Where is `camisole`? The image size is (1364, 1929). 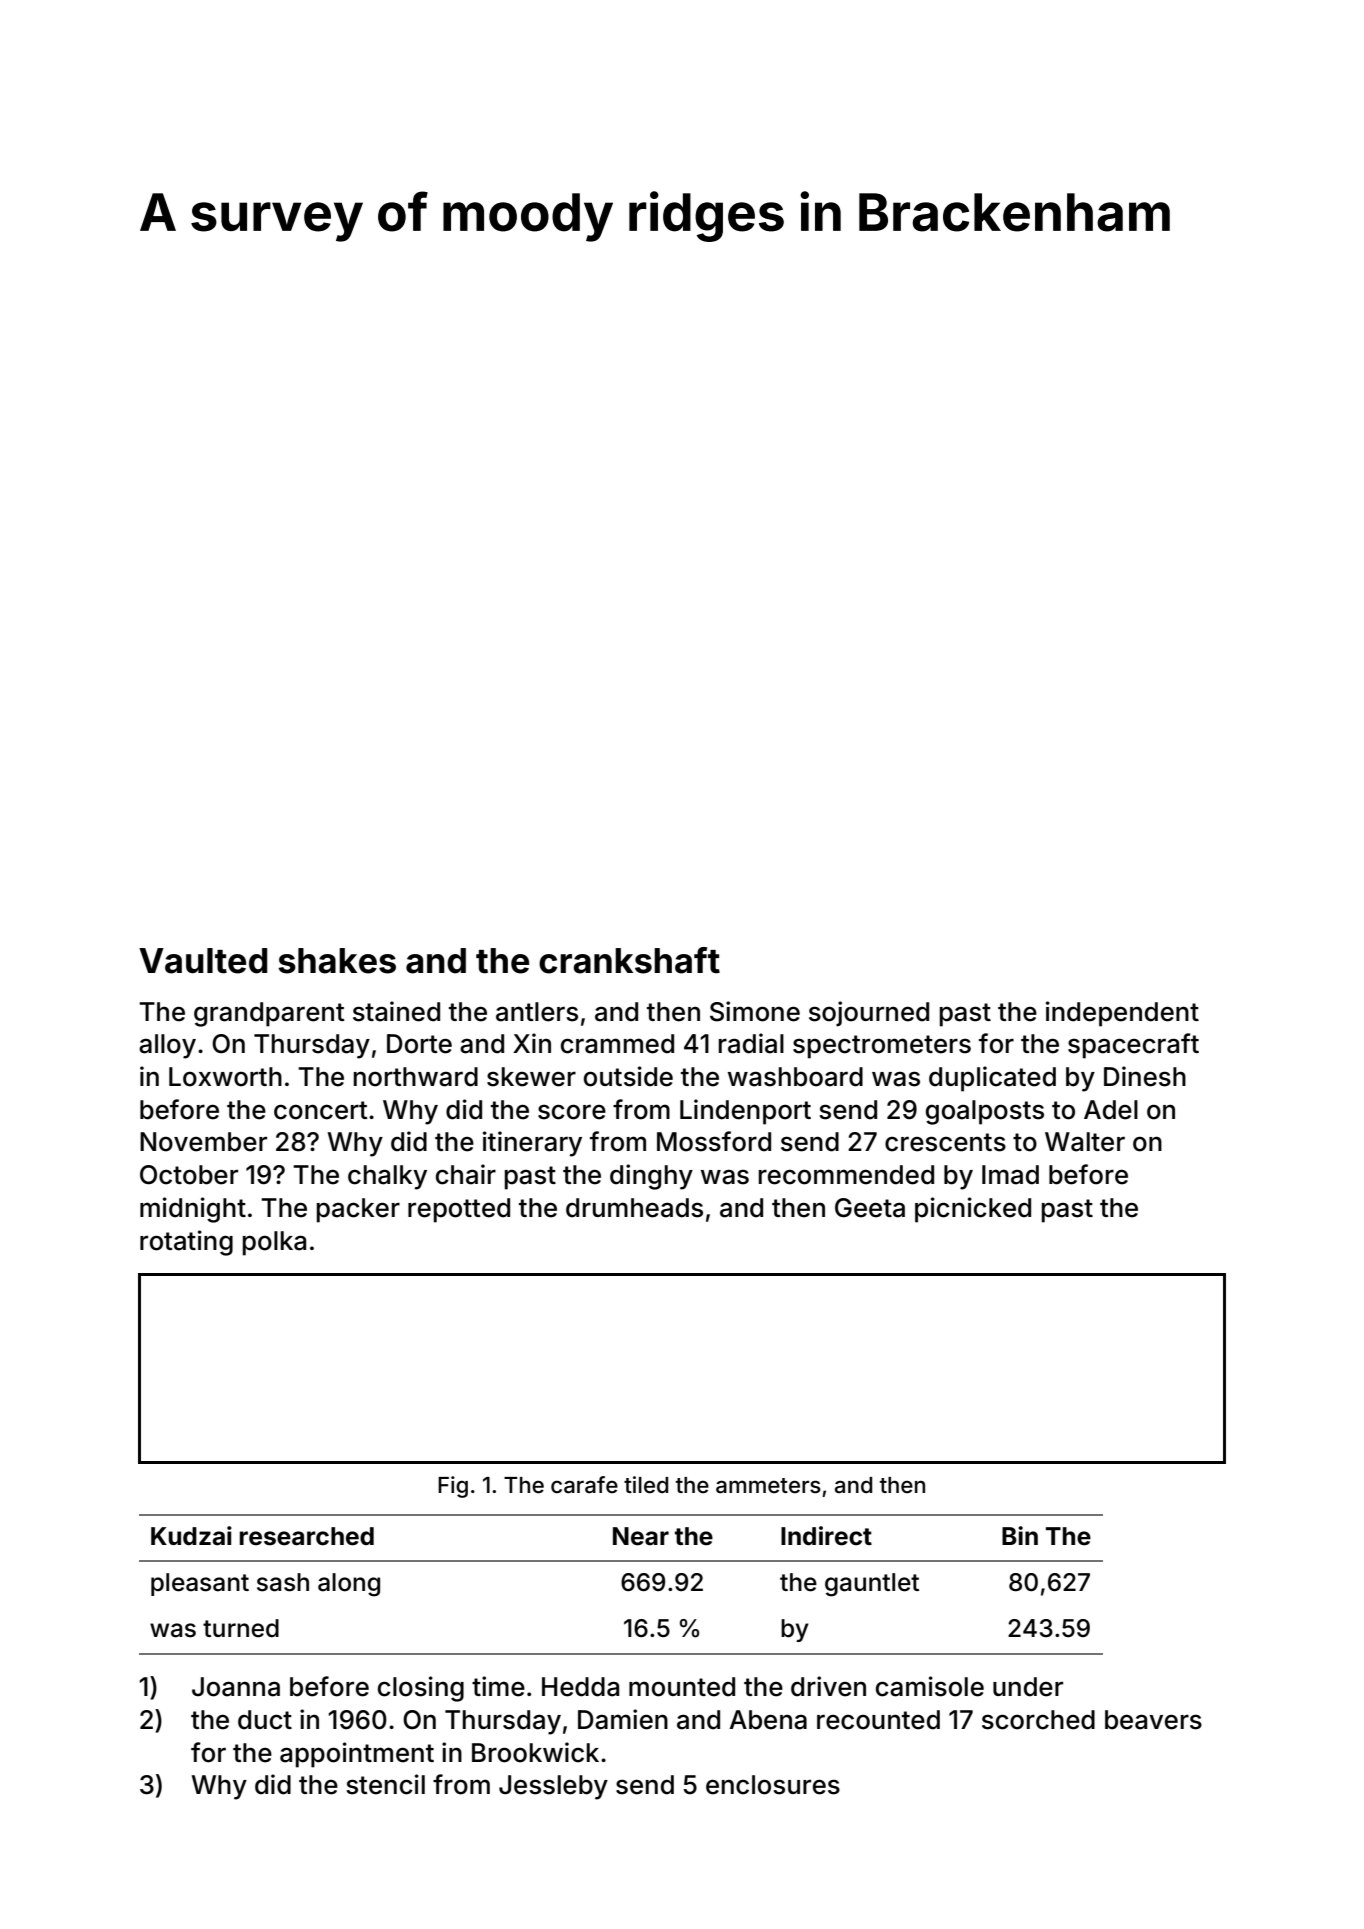
camisole is located at coordinates (930, 1686).
